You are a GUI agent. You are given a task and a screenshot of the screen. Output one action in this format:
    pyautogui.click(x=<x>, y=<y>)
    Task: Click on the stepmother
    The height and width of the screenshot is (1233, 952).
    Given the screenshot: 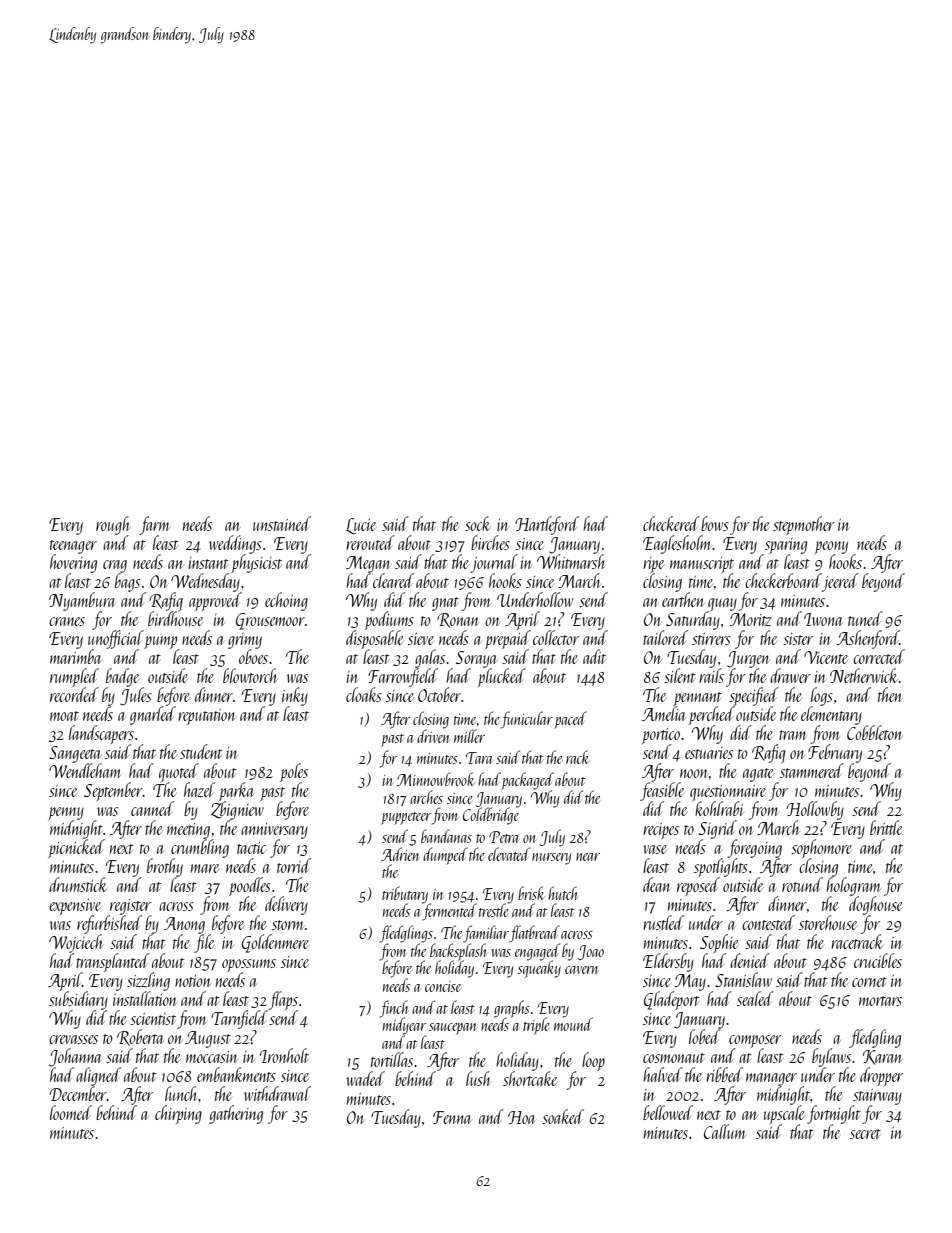 What is the action you would take?
    pyautogui.click(x=804, y=525)
